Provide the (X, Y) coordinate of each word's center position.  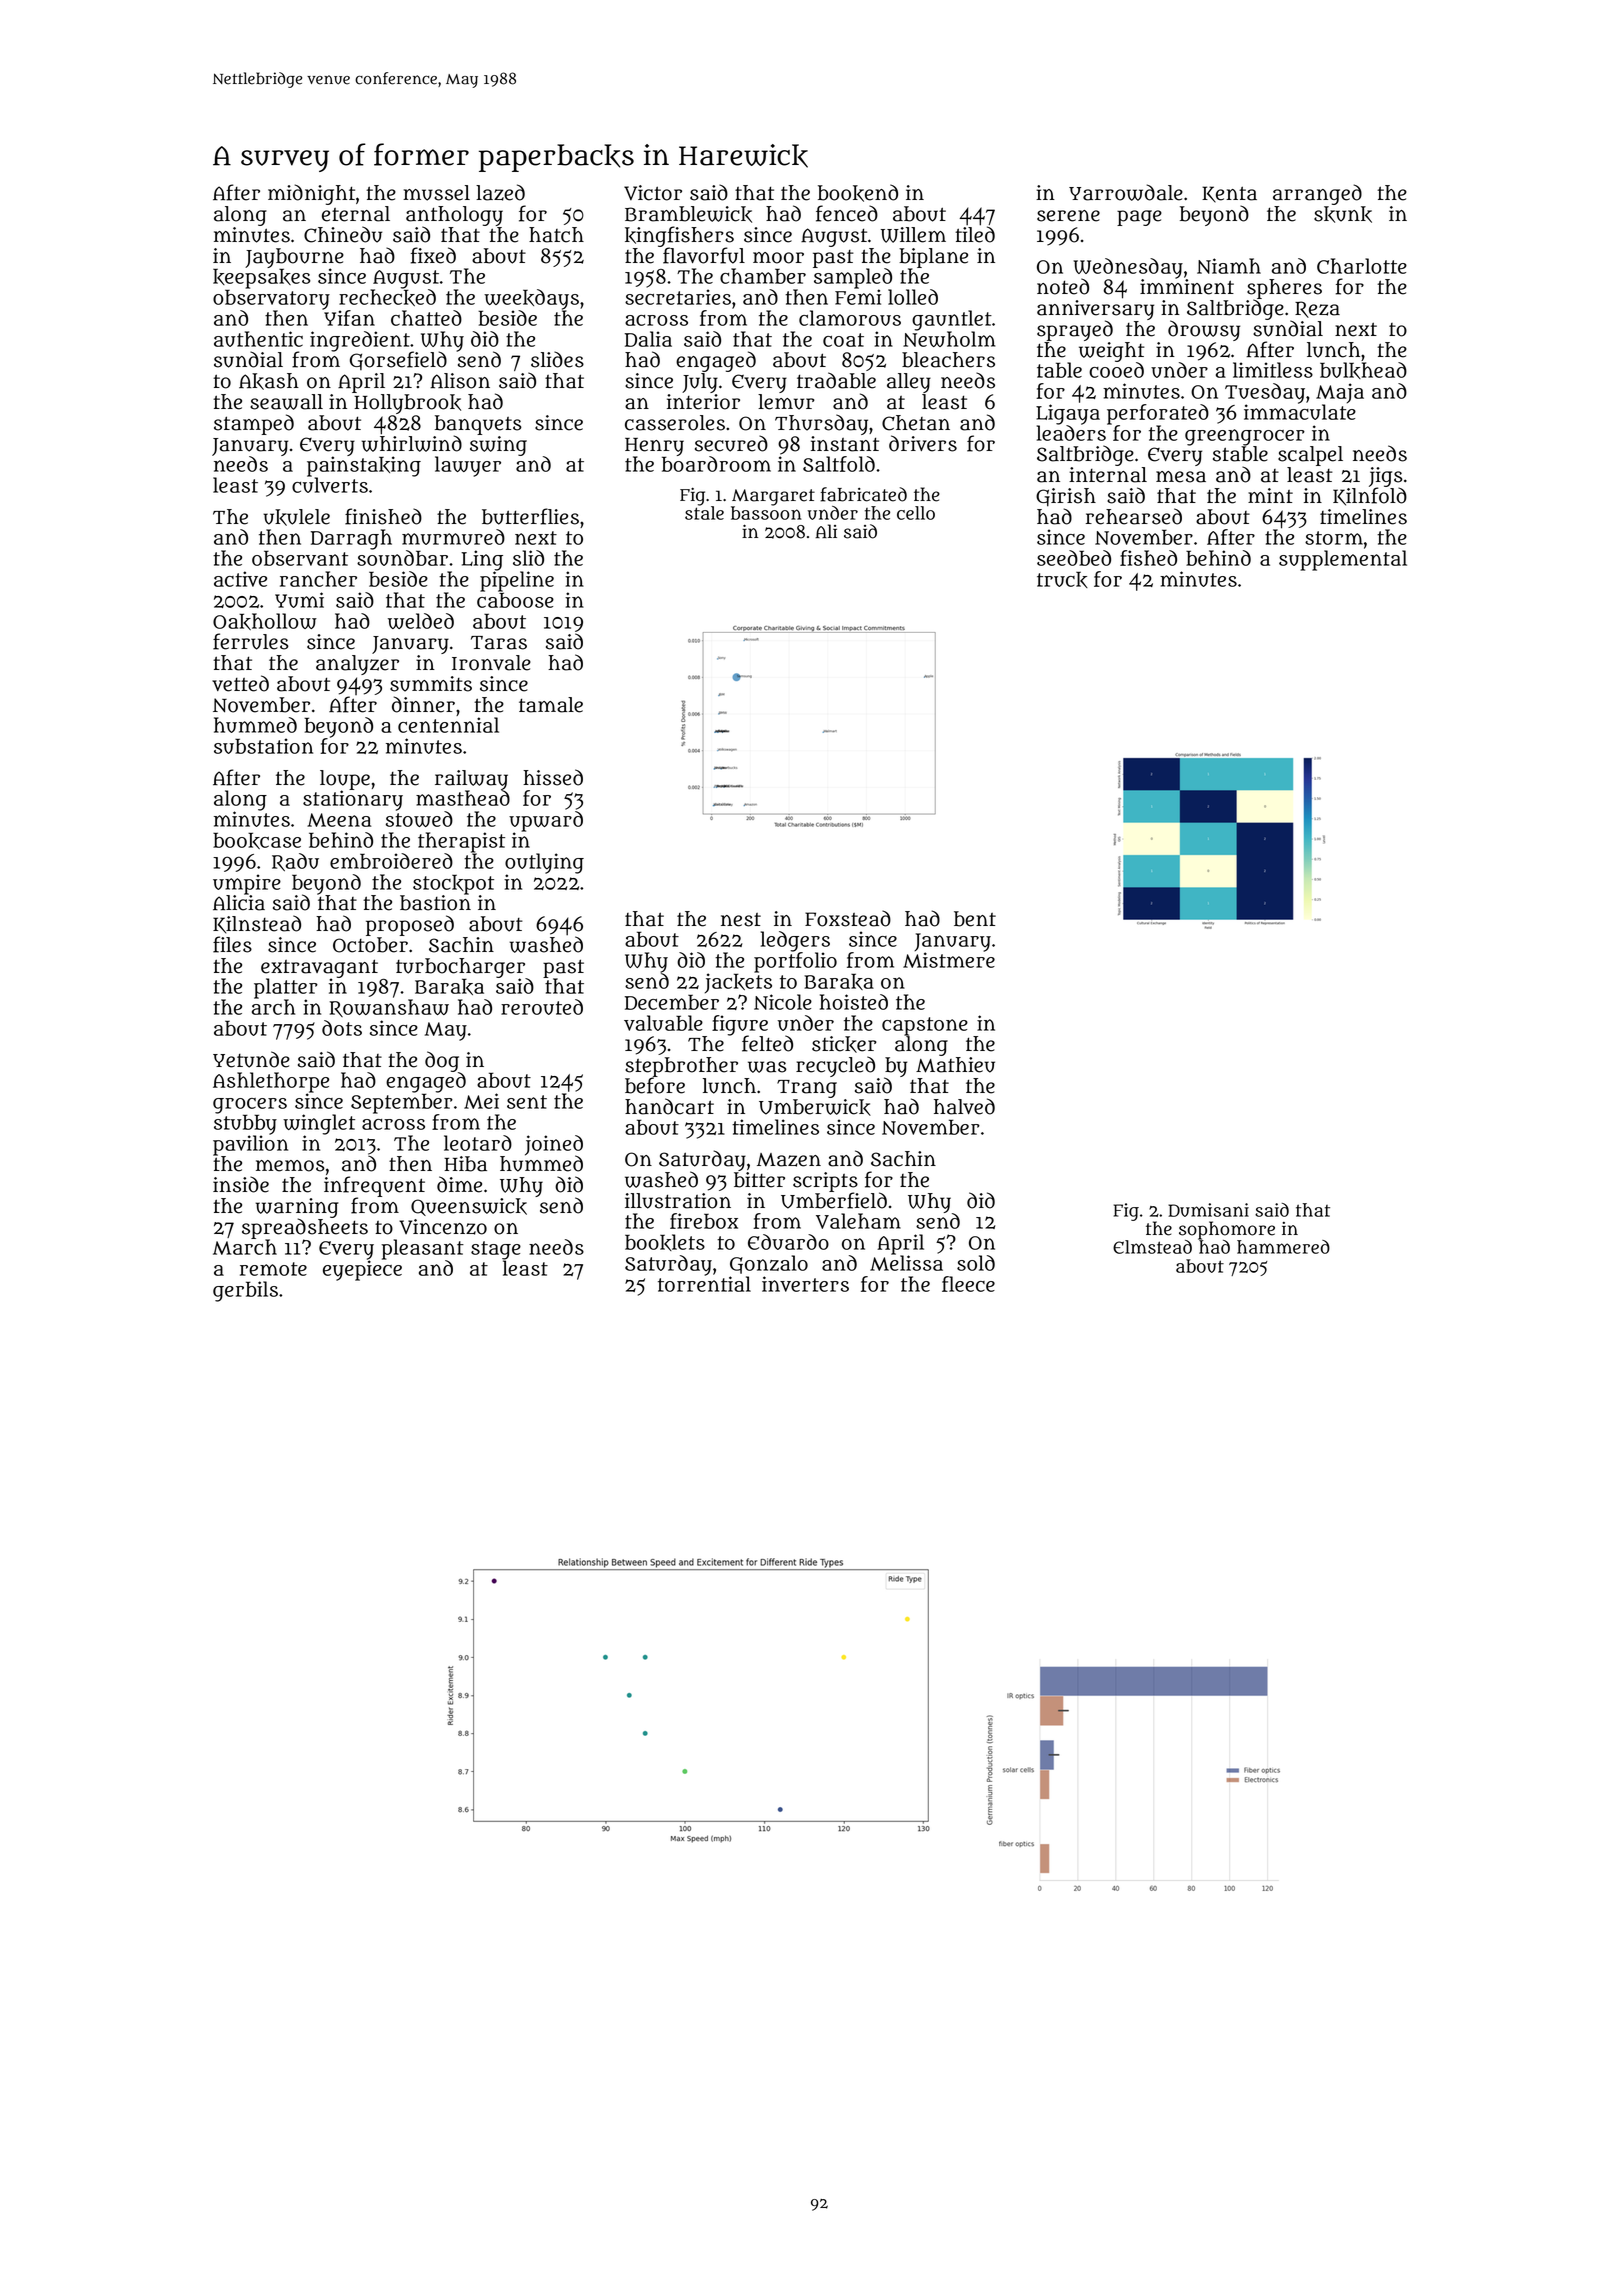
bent (975, 919)
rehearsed (1134, 516)
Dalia (648, 339)
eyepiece (362, 1270)
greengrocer (1245, 437)
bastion (435, 902)
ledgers (795, 941)
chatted (426, 318)
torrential (704, 1284)
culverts (330, 485)
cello (916, 513)
